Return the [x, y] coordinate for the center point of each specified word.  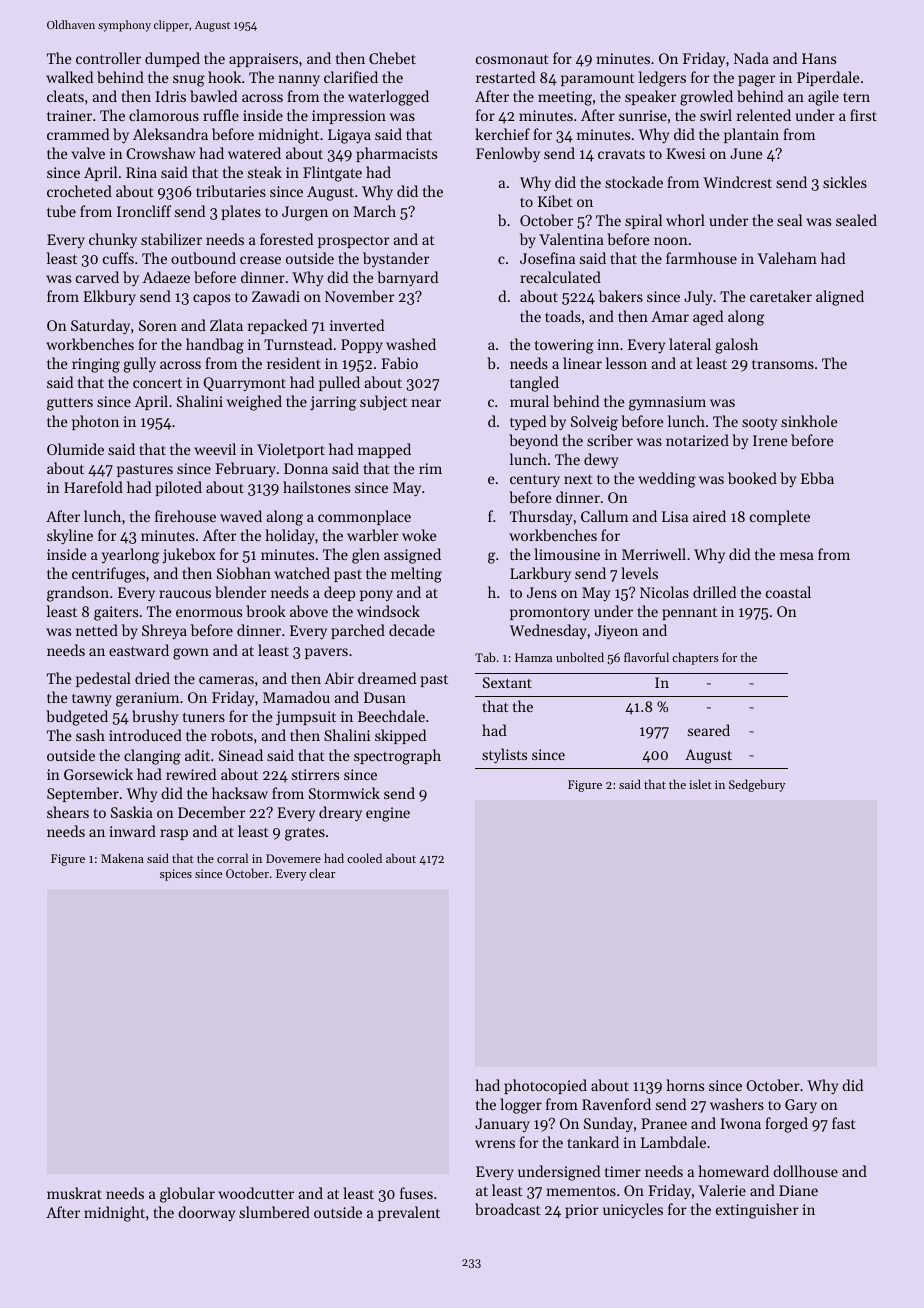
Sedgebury [757, 785]
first [863, 115]
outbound [203, 258]
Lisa [675, 516]
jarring [333, 403]
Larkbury [540, 575]
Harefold [93, 487]
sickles [845, 182]
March [374, 211]
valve [88, 153]
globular [187, 1195]
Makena [122, 858]
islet [700, 784]
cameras [226, 680]
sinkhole [809, 421]
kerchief [502, 134]
